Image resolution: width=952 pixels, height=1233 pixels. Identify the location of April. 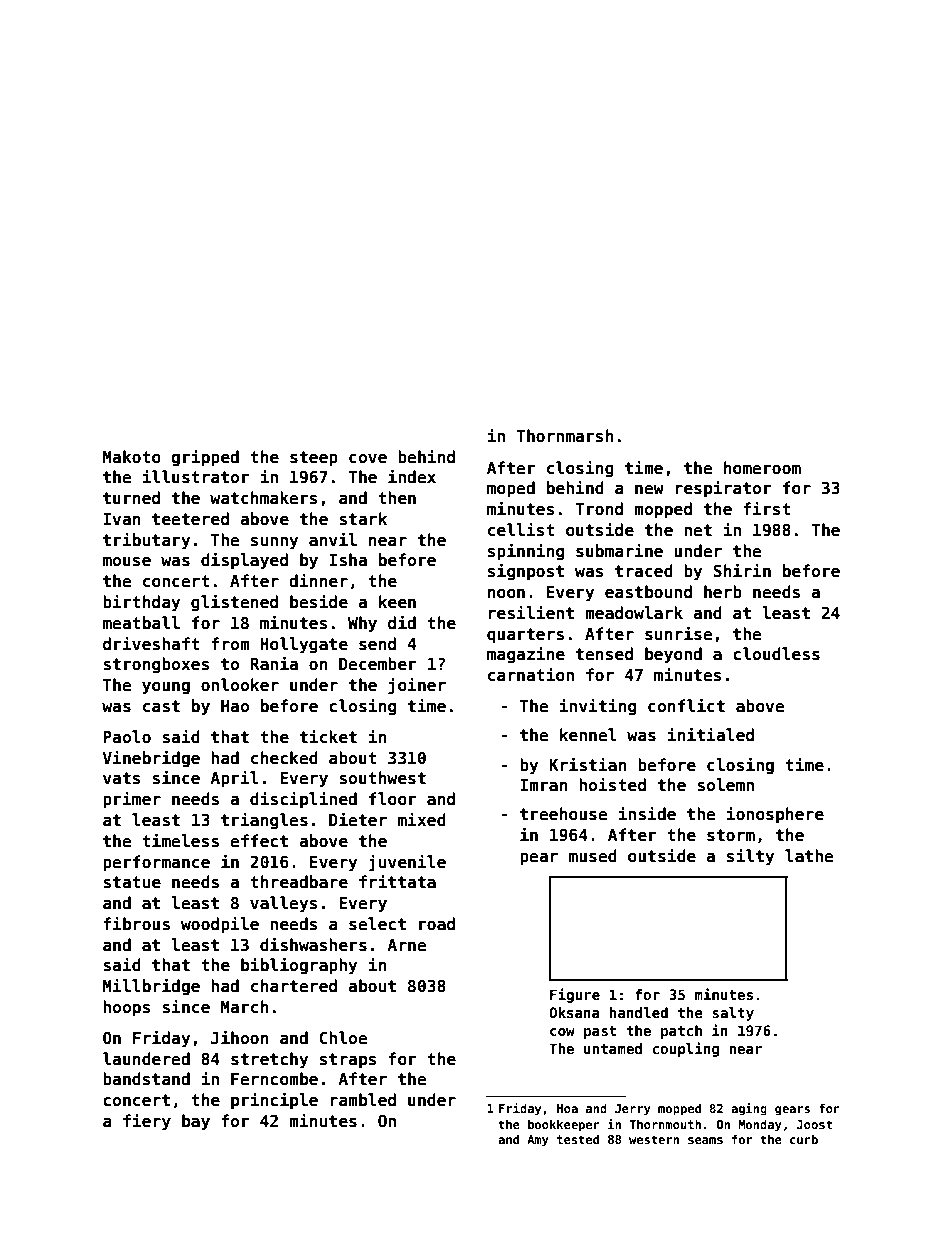
(234, 779).
